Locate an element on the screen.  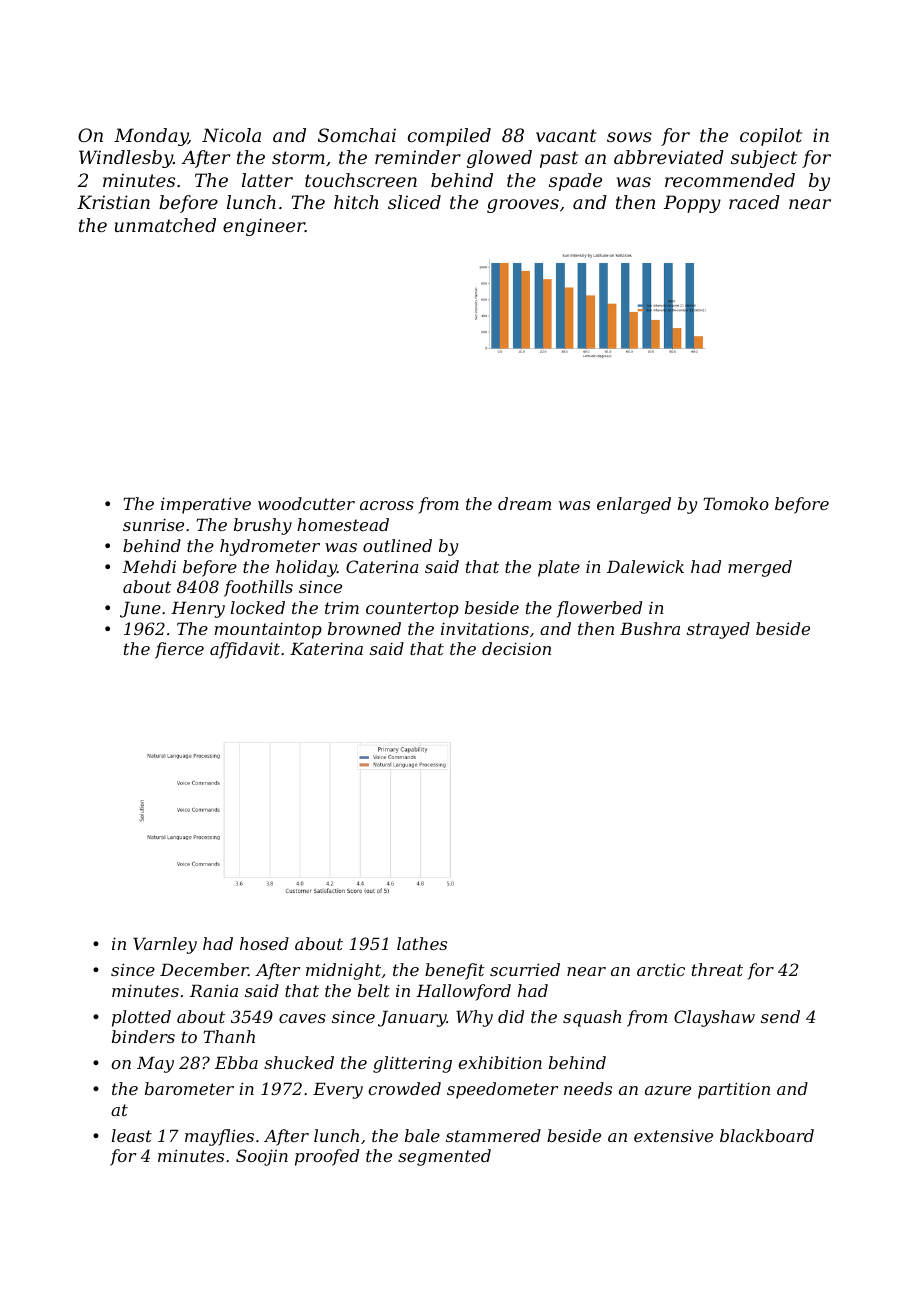
copilot is located at coordinates (771, 137).
